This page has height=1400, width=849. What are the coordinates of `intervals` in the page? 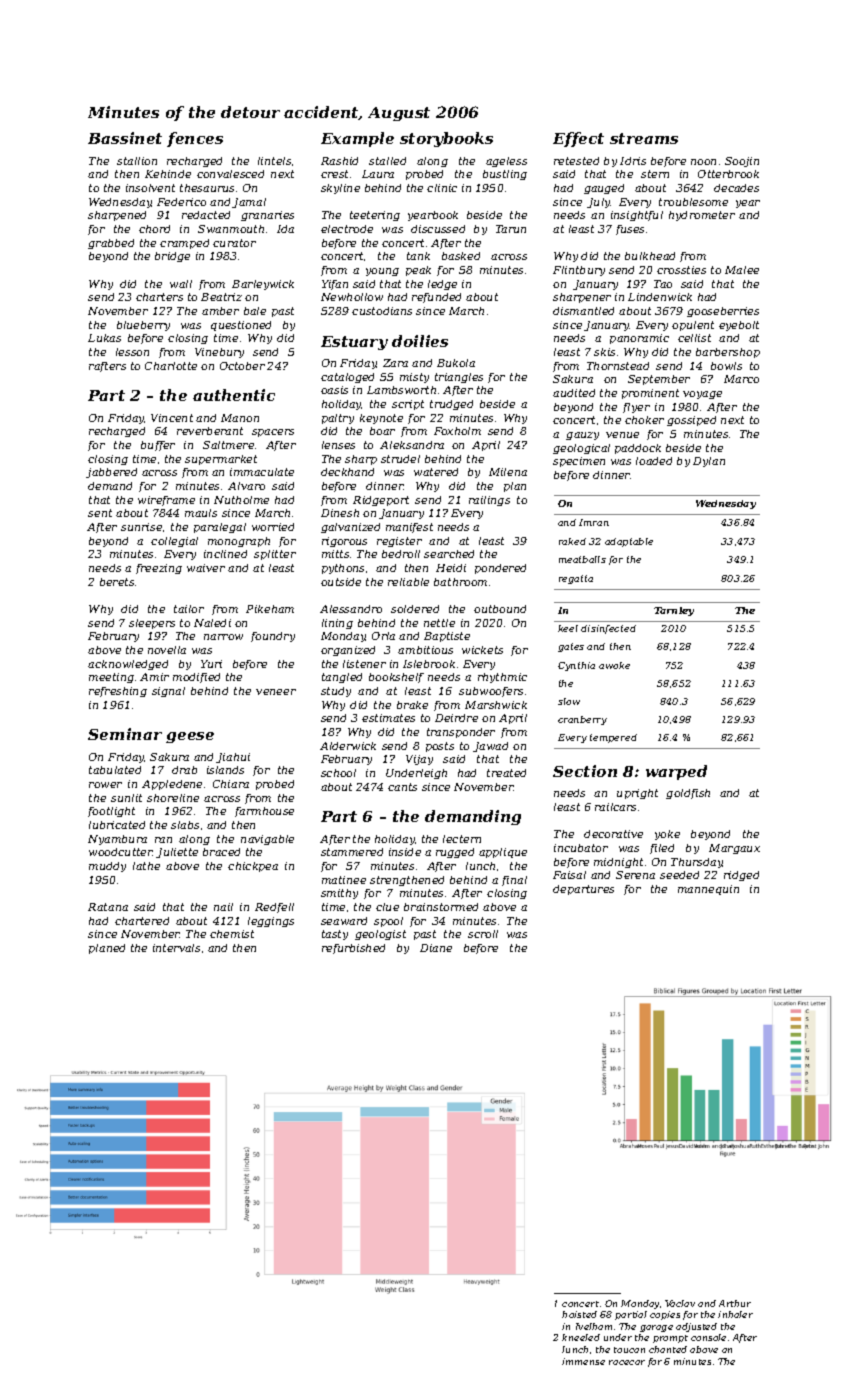 It's located at (176, 948).
